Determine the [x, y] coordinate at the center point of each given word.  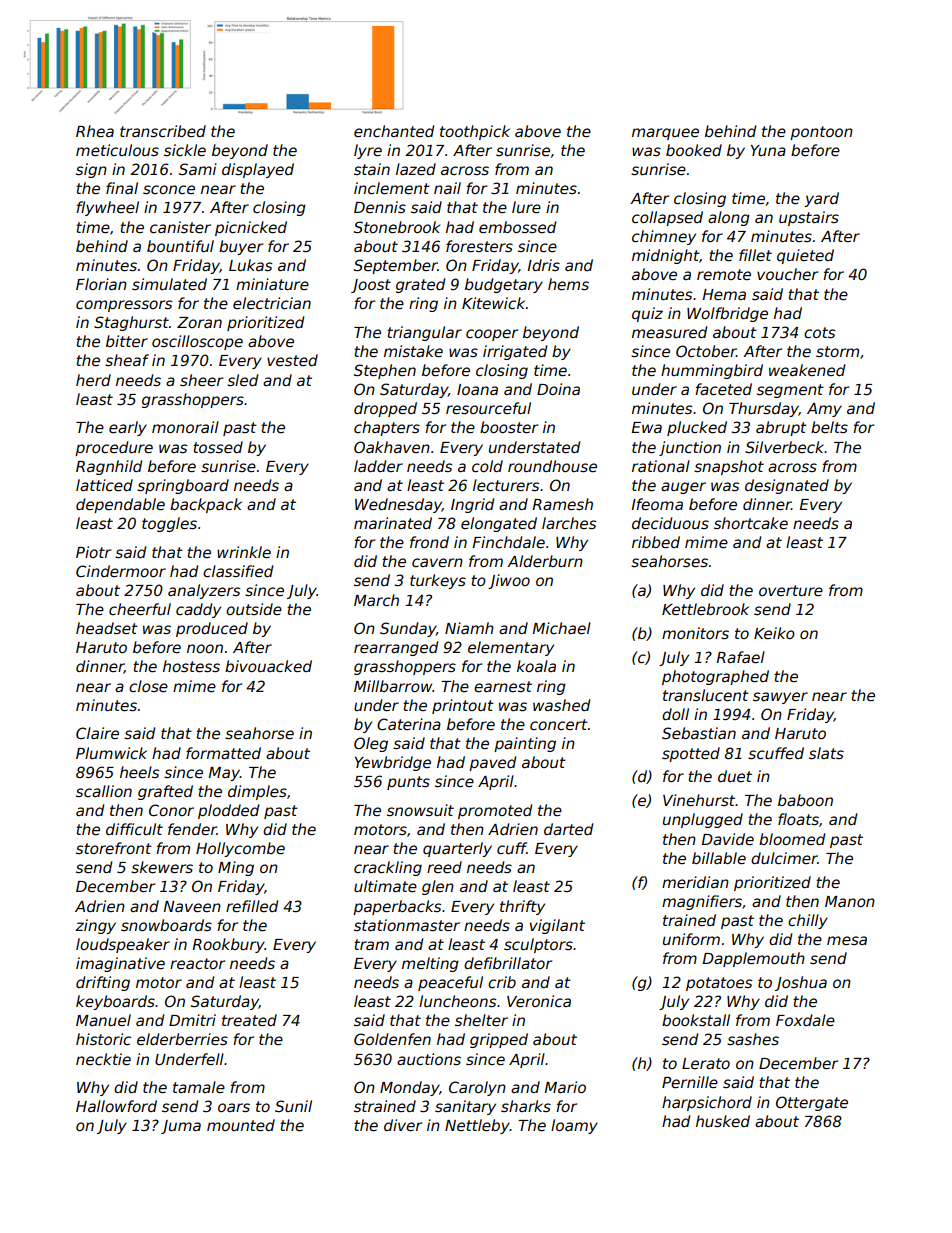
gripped [499, 1040]
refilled [252, 906]
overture [791, 590]
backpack [206, 505]
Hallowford [116, 1106]
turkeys [438, 581]
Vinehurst [699, 800]
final [122, 188]
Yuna [768, 150]
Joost [371, 286]
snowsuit [420, 810]
